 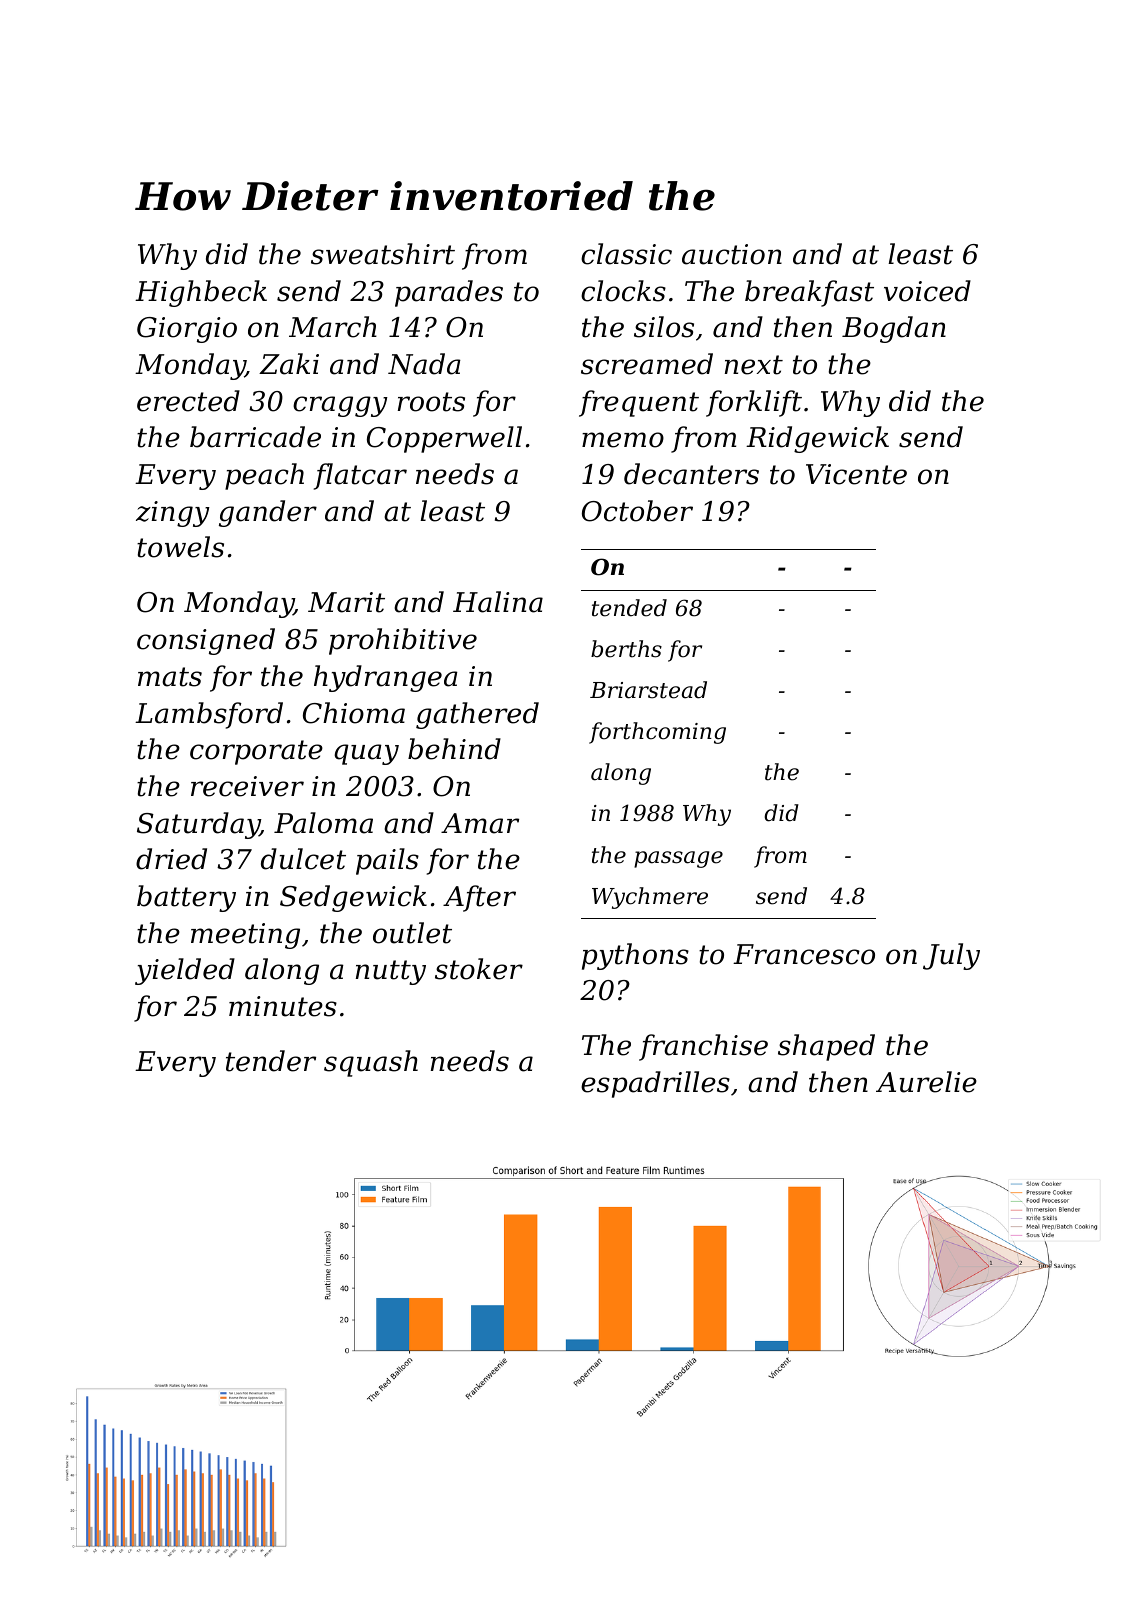 I want to click on Paloma, so click(x=323, y=823).
